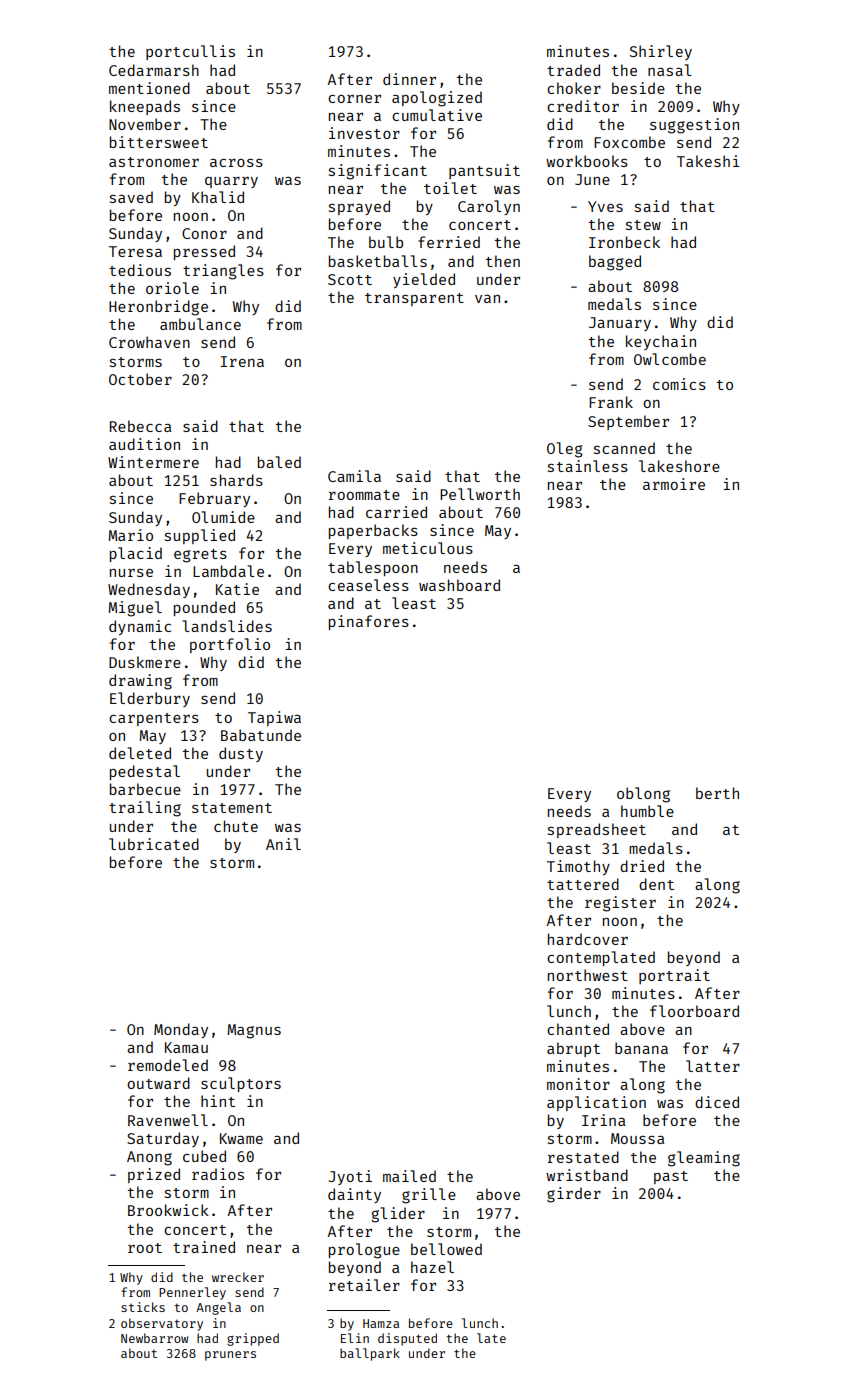 The height and width of the screenshot is (1400, 849). Describe the element at coordinates (407, 1339) in the screenshot. I see `disputed` at that location.
